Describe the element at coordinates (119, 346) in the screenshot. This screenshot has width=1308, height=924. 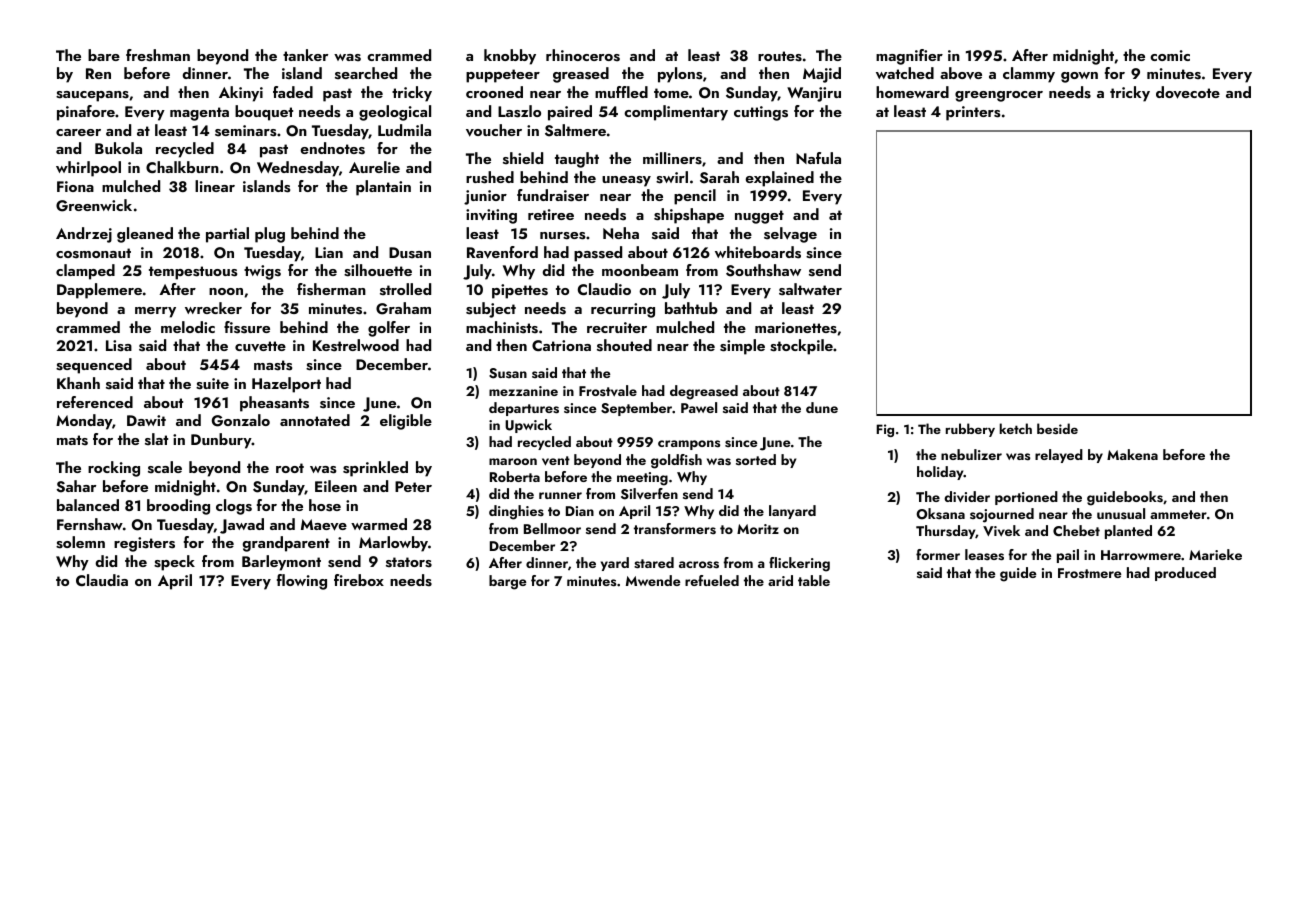
I see `Lisa` at that location.
